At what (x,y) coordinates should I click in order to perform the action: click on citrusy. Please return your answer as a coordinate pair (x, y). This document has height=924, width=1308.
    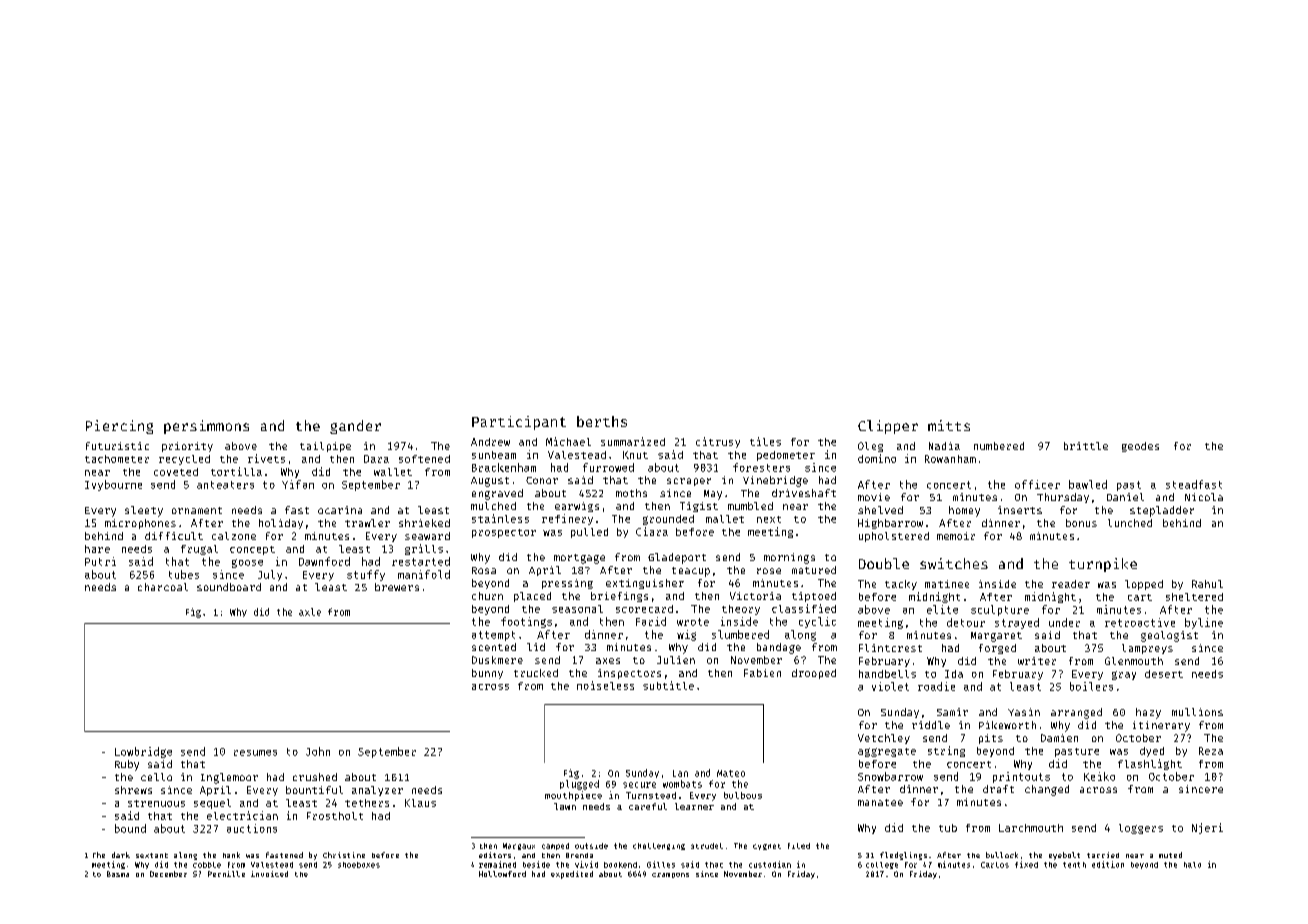
    Looking at the image, I should click on (718, 442).
